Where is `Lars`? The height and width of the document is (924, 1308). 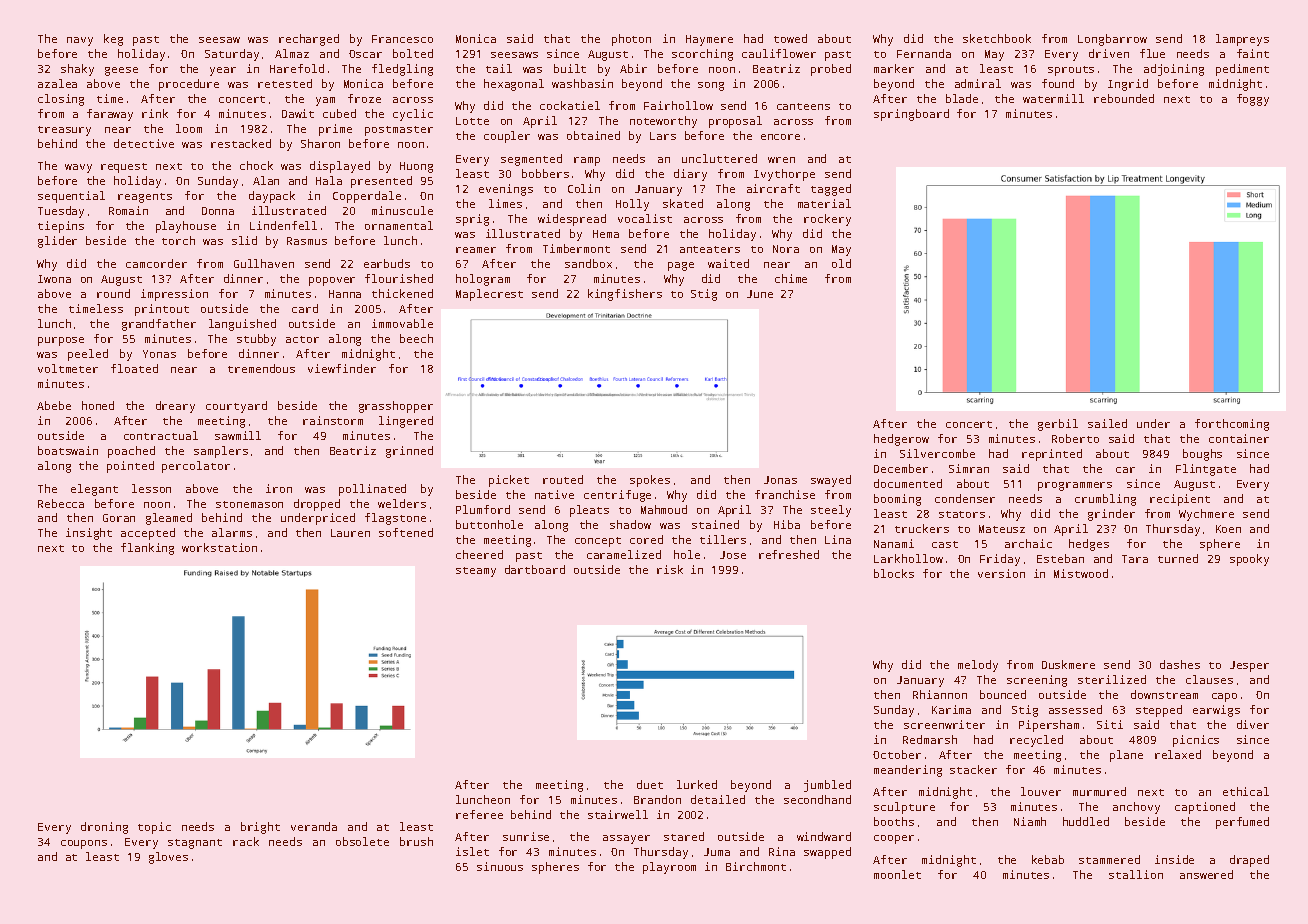 Lars is located at coordinates (663, 136).
